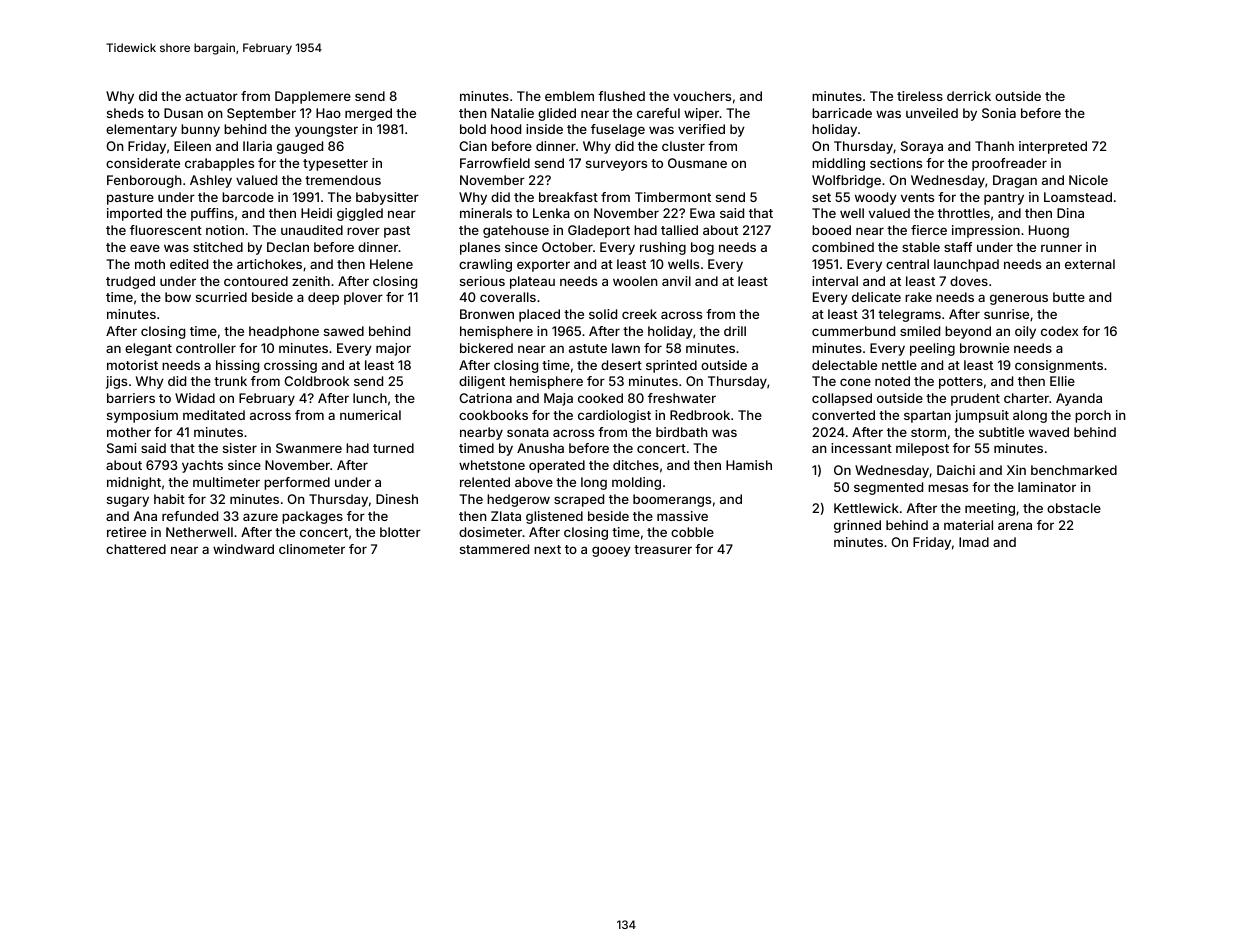 The height and width of the document is (952, 1233). I want to click on gooey, so click(611, 551).
